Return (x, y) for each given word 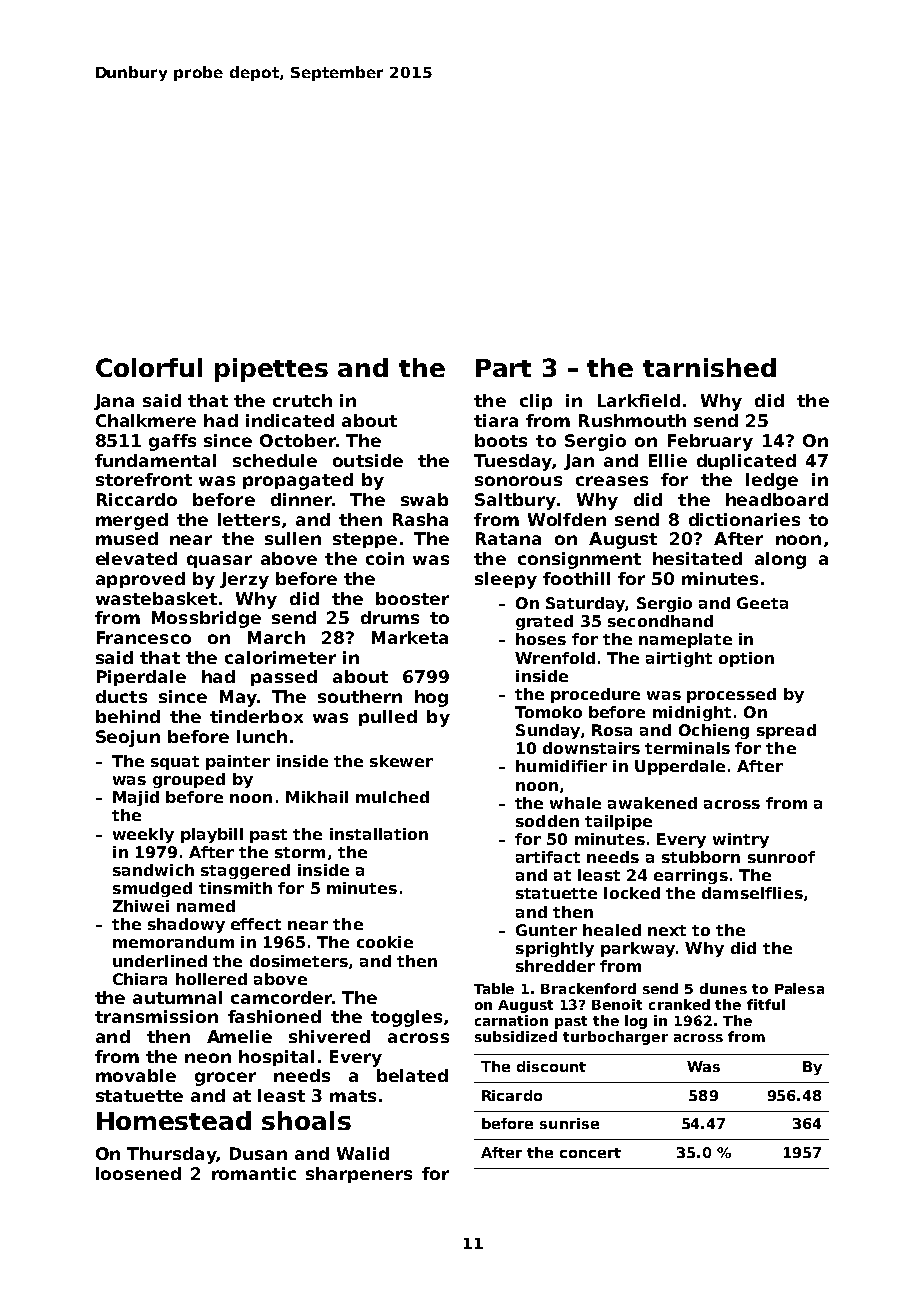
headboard (777, 499)
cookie (385, 942)
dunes (723, 988)
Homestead (174, 1120)
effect (256, 924)
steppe (365, 540)
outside (368, 460)
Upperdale (680, 767)
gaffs (172, 442)
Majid (136, 798)
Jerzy (244, 580)
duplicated (746, 462)
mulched (392, 797)
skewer (401, 761)
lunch (262, 736)
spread (786, 731)
